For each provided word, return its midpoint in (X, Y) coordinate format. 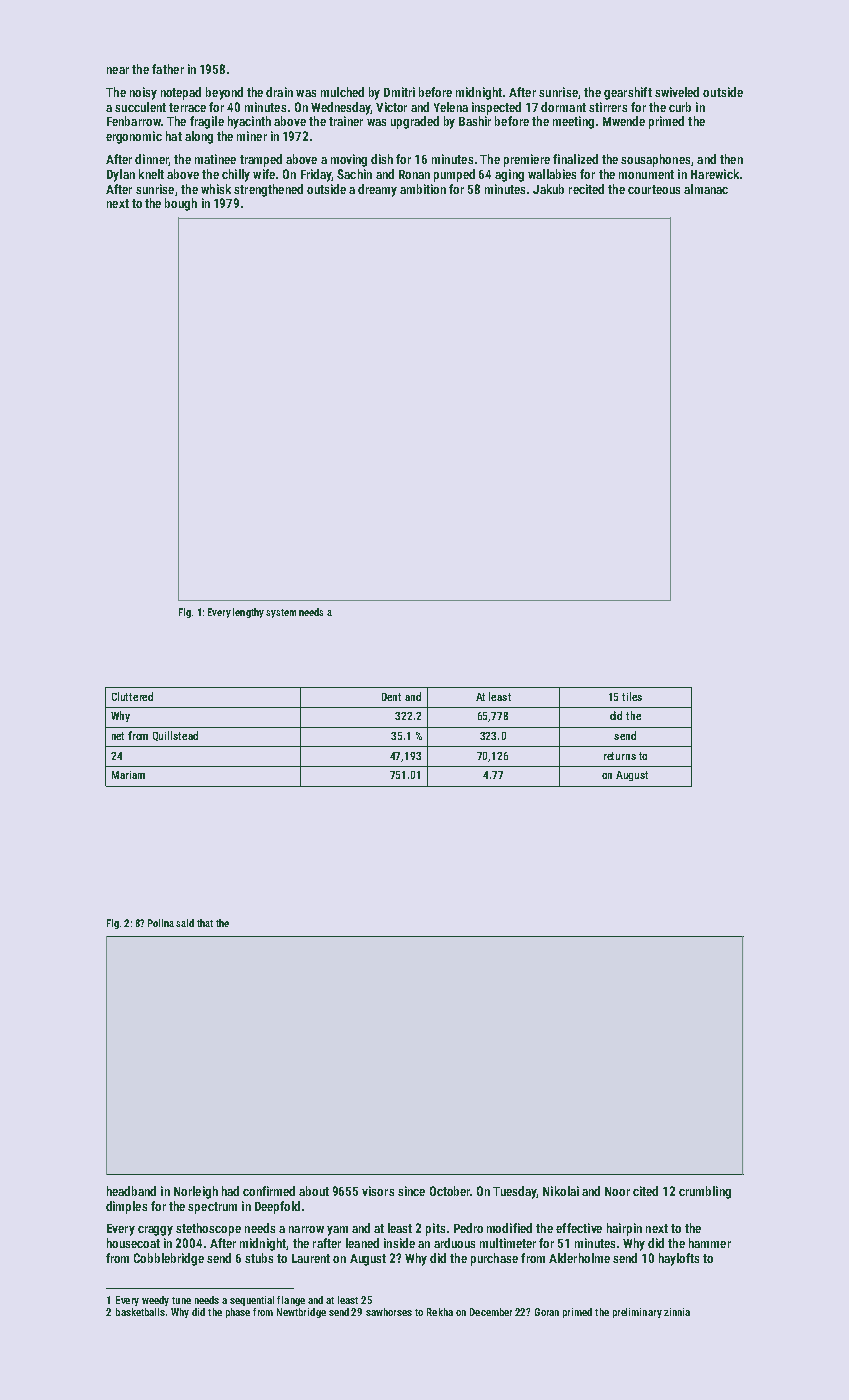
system (281, 613)
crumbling (705, 1192)
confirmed (269, 1191)
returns (620, 756)
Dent (391, 697)
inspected (496, 108)
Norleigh (196, 1192)
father (168, 69)
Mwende (624, 121)
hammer (710, 1243)
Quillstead (175, 736)
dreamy (377, 190)
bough (181, 204)
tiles (632, 696)
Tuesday (515, 1192)
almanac (706, 189)
